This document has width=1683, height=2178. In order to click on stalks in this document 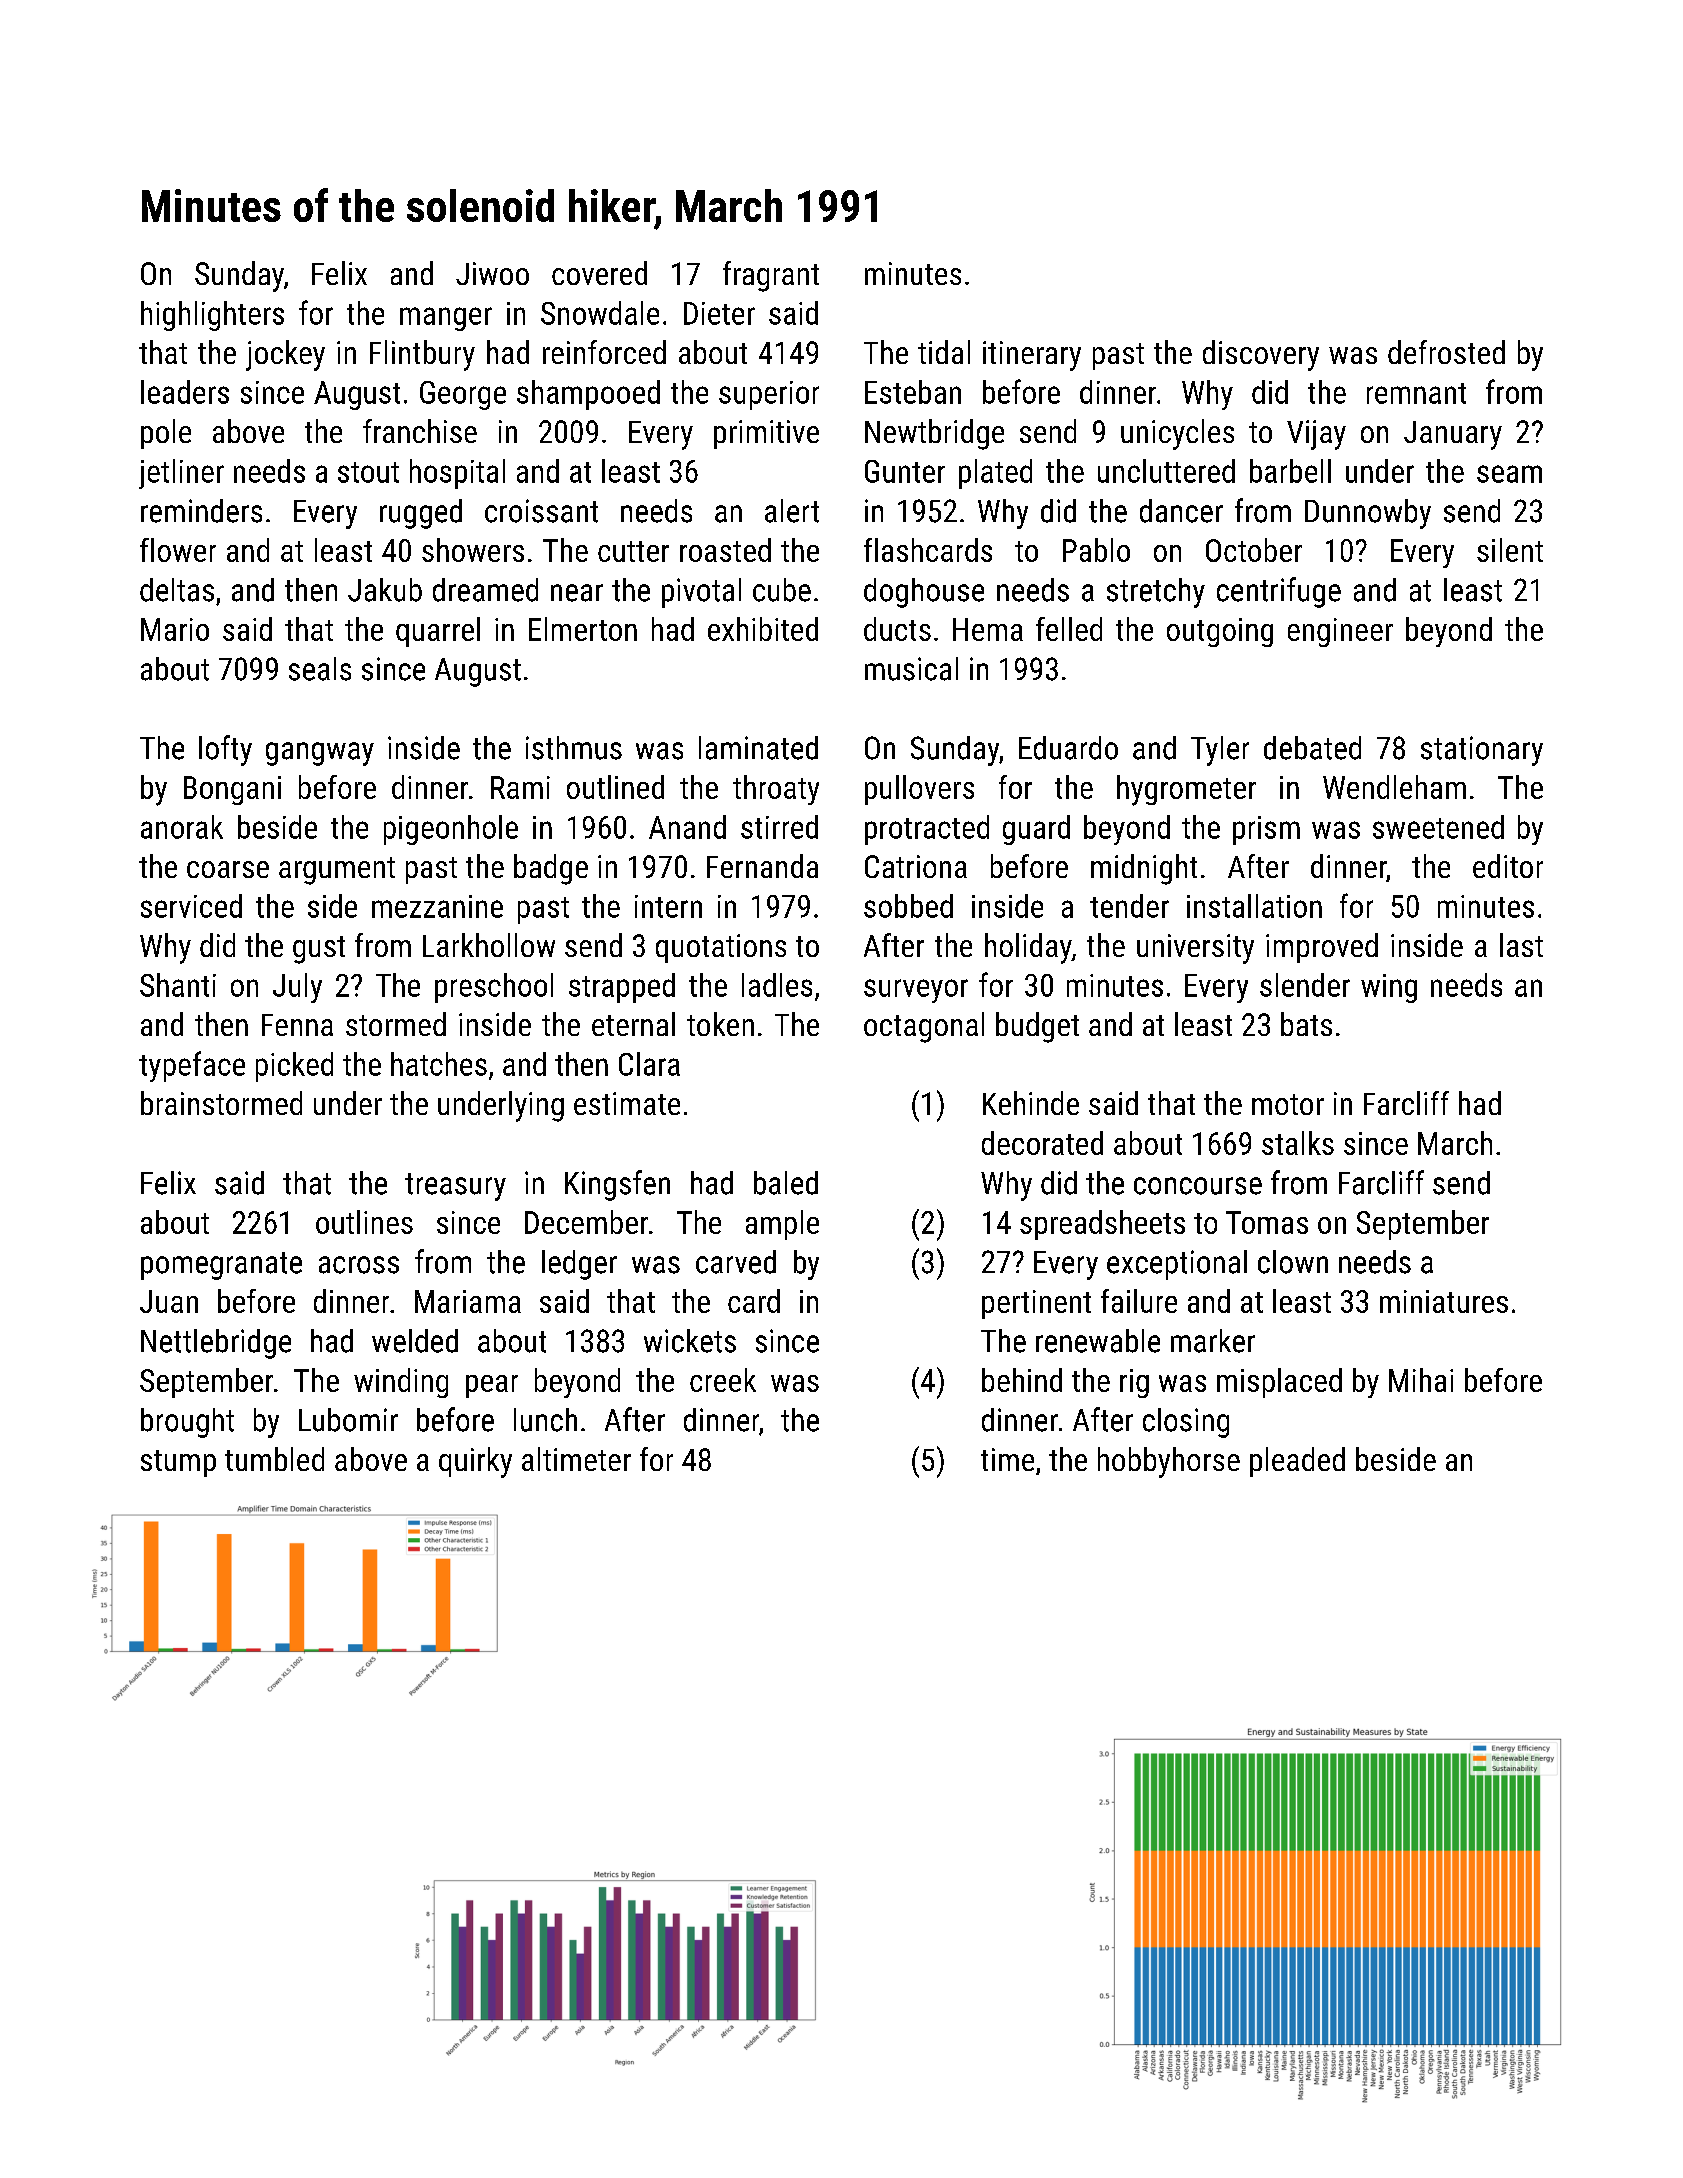, I will do `click(1298, 1143)`.
